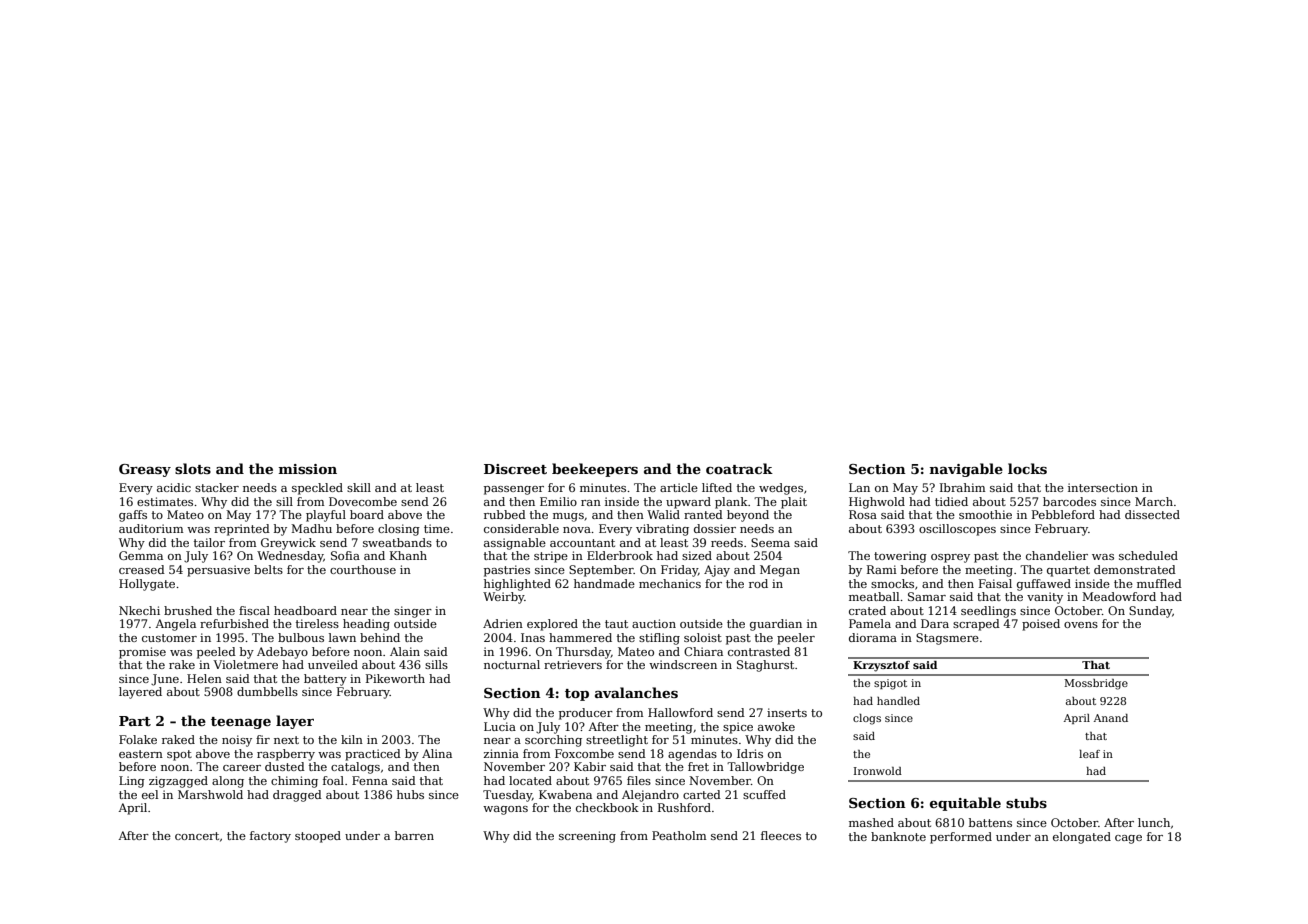  What do you see at coordinates (147, 585) in the screenshot?
I see `Hollygate` at bounding box center [147, 585].
